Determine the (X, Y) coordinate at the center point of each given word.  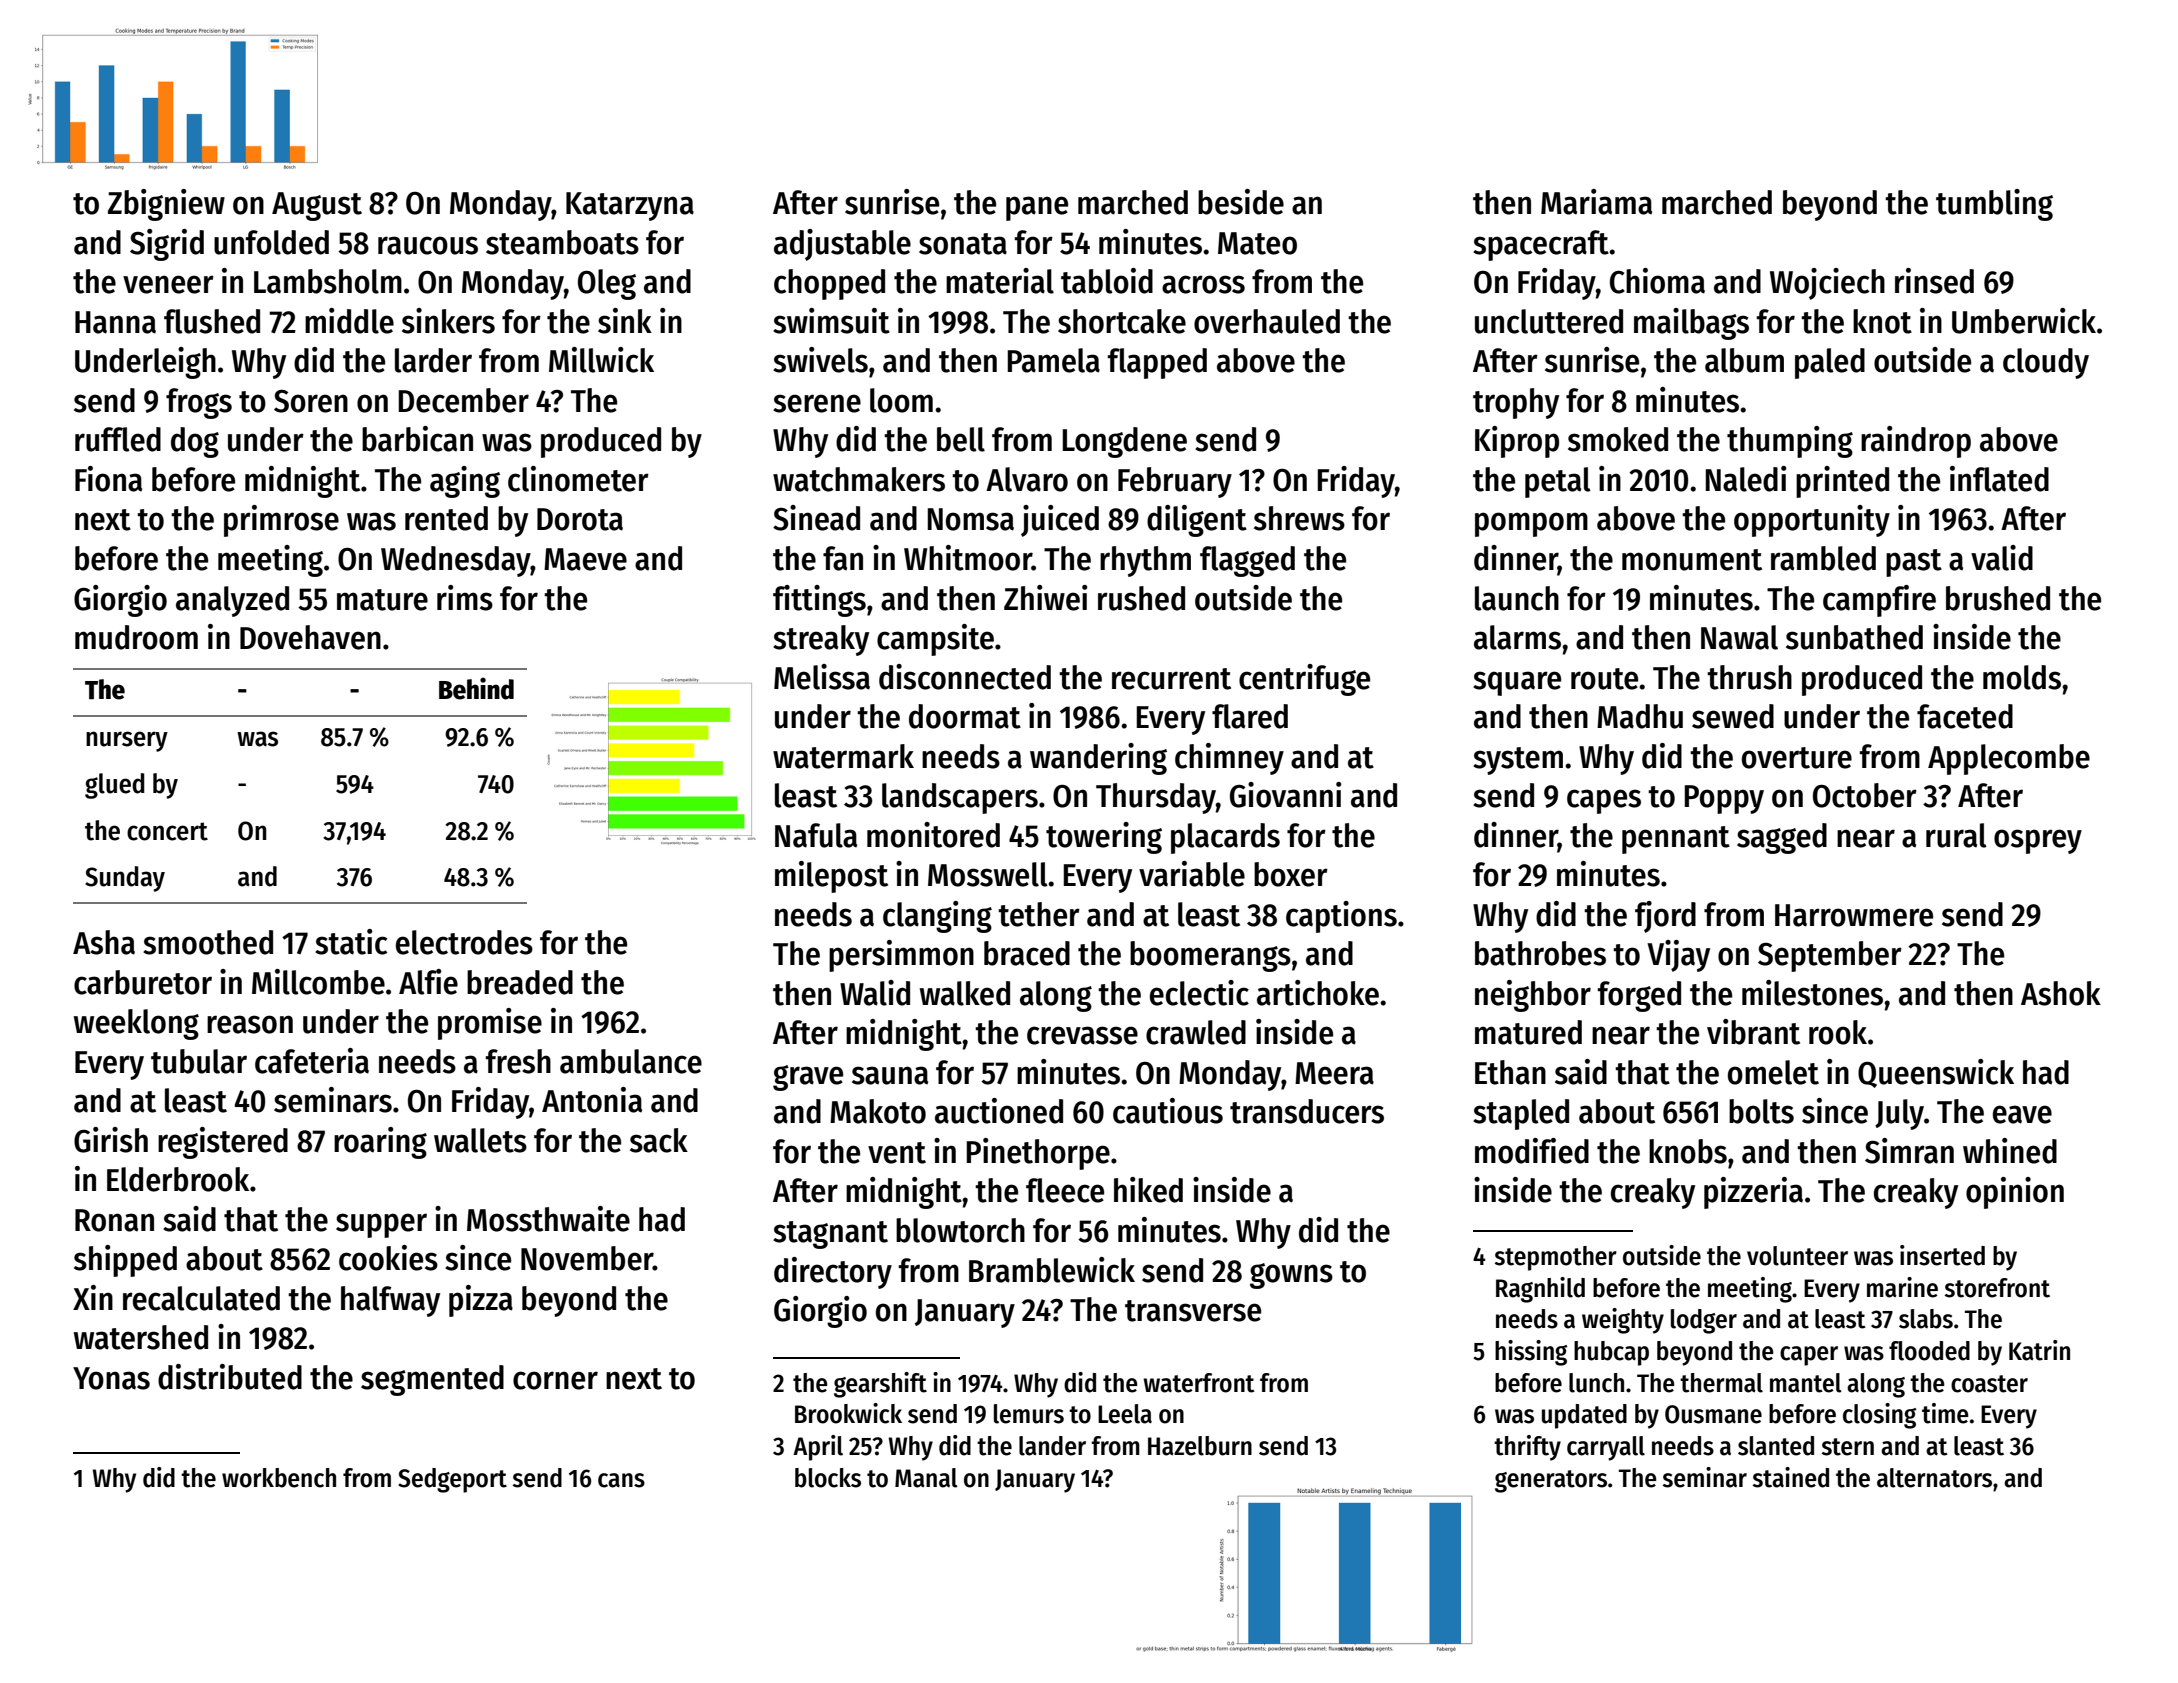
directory (833, 1273)
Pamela (1054, 360)
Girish (111, 1140)
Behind (476, 688)
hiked (1148, 1190)
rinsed (1934, 281)
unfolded (271, 242)
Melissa (822, 677)
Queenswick (1936, 1073)
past (1914, 563)
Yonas (111, 1378)
